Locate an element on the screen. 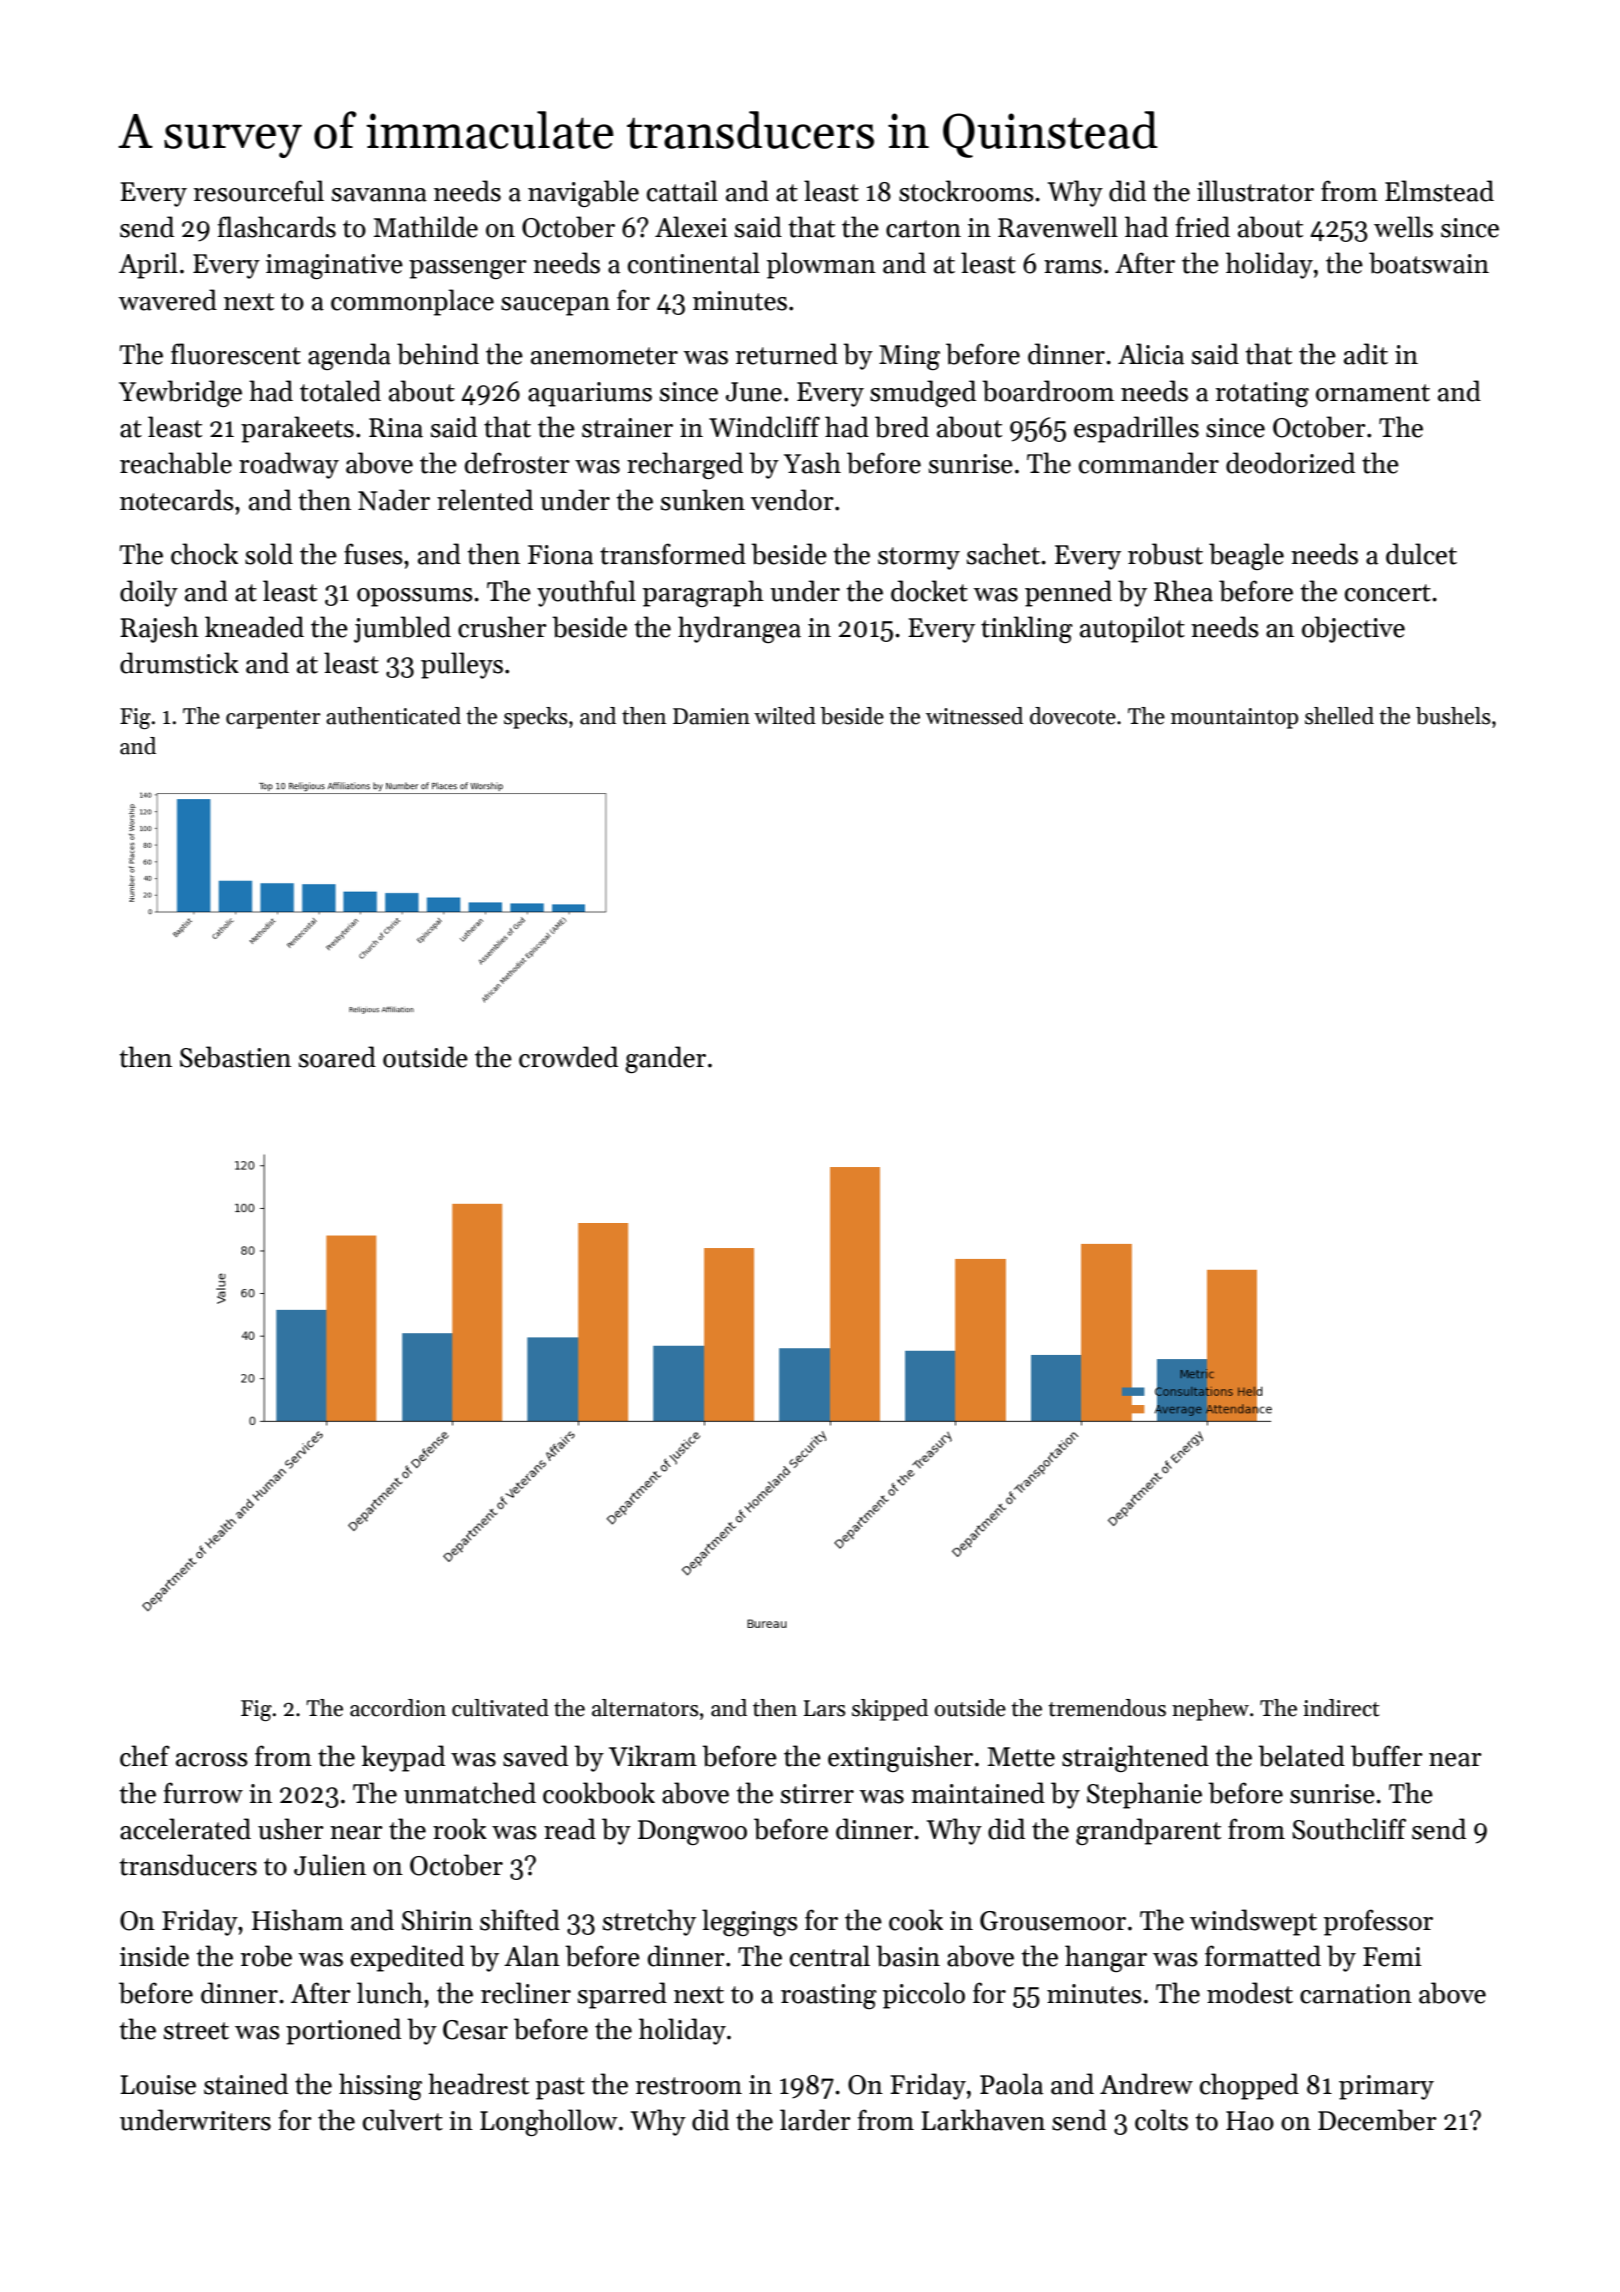 The width and height of the screenshot is (1620, 2292). resourceful is located at coordinates (259, 191).
